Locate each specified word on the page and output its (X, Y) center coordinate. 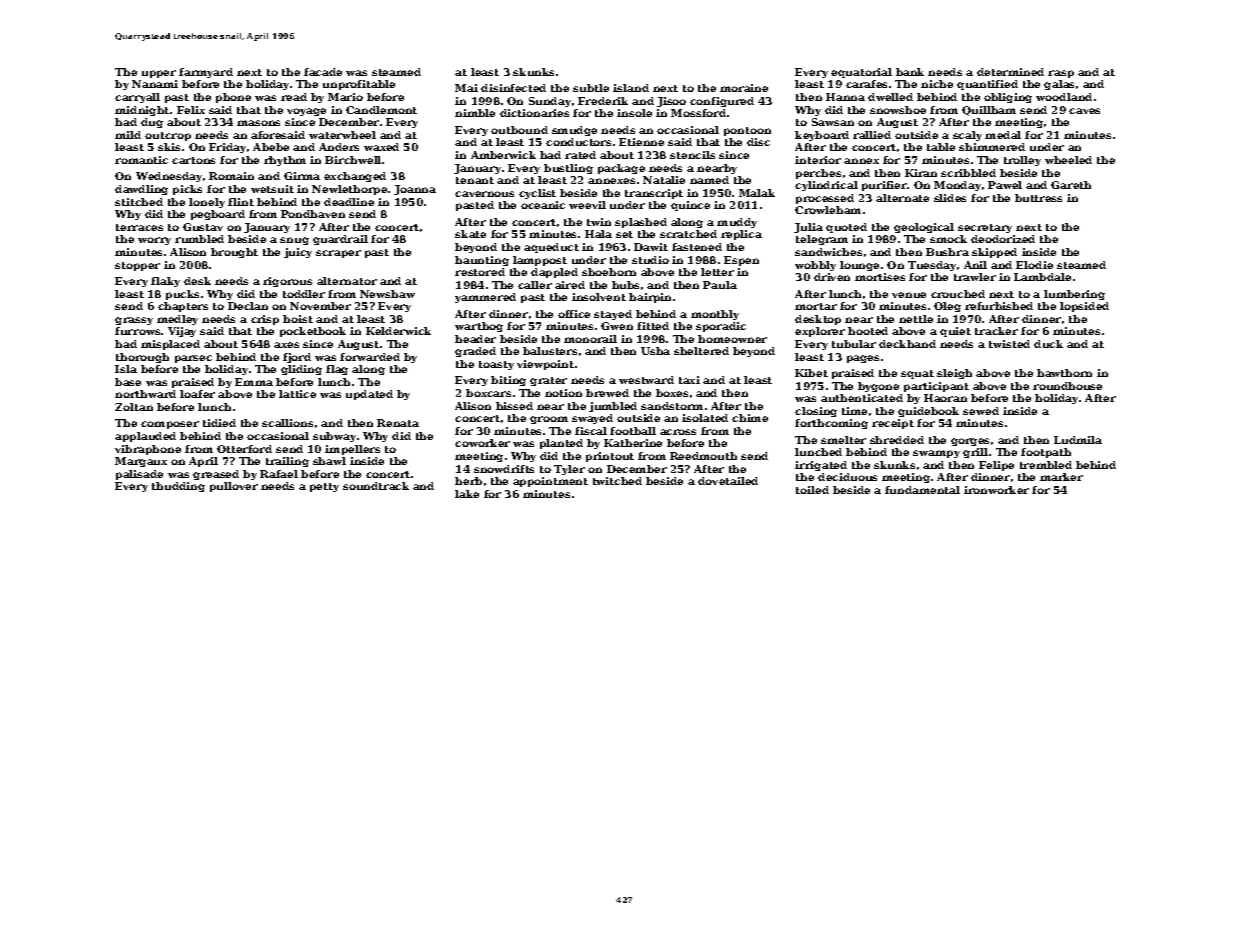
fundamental (922, 490)
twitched (617, 481)
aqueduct (551, 248)
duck (1048, 344)
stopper (137, 266)
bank (910, 72)
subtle (591, 88)
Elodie (1034, 265)
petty (324, 487)
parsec (193, 359)
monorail (590, 339)
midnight (142, 111)
